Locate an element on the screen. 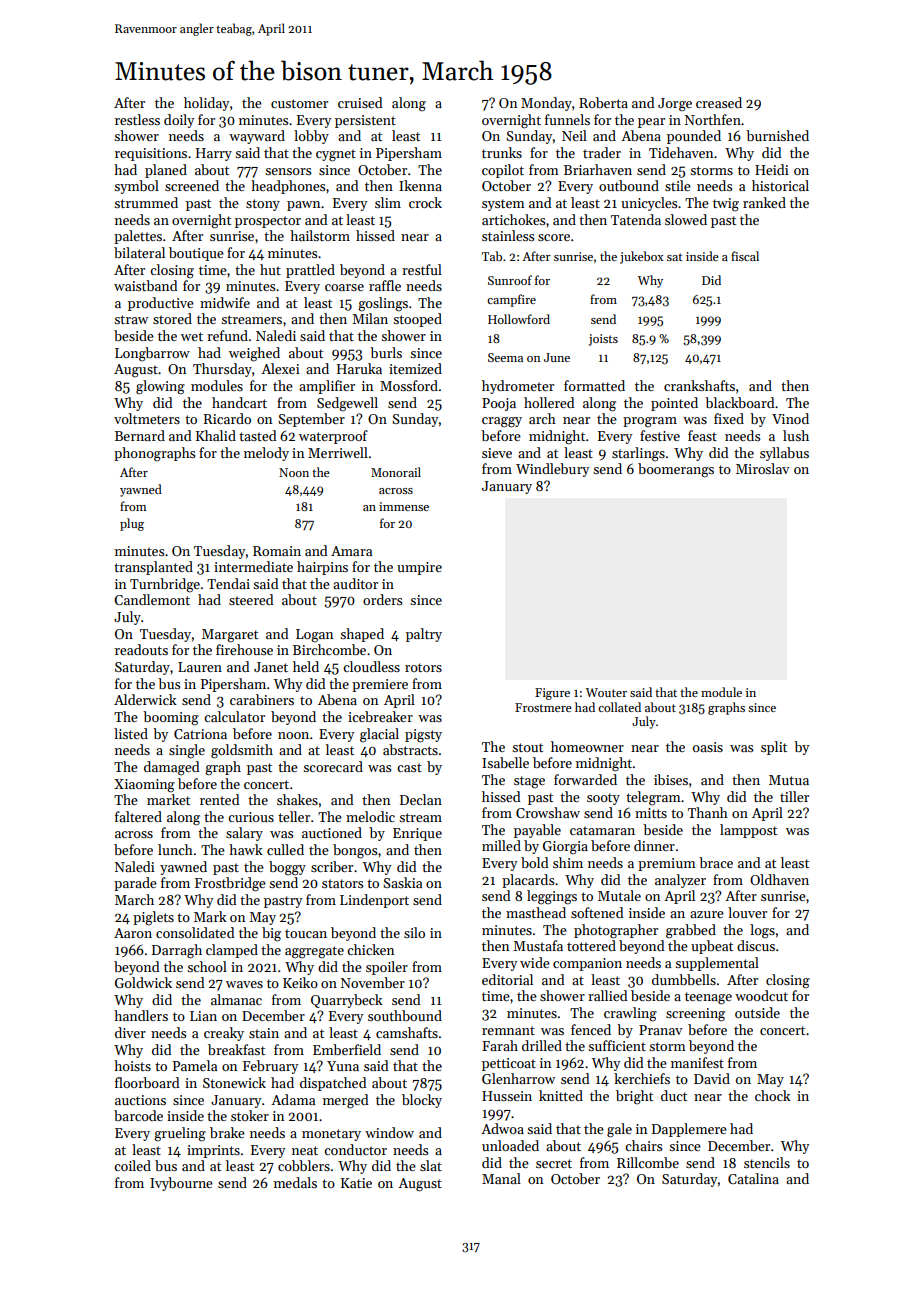 The width and height of the screenshot is (924, 1308). Darragh is located at coordinates (177, 951).
